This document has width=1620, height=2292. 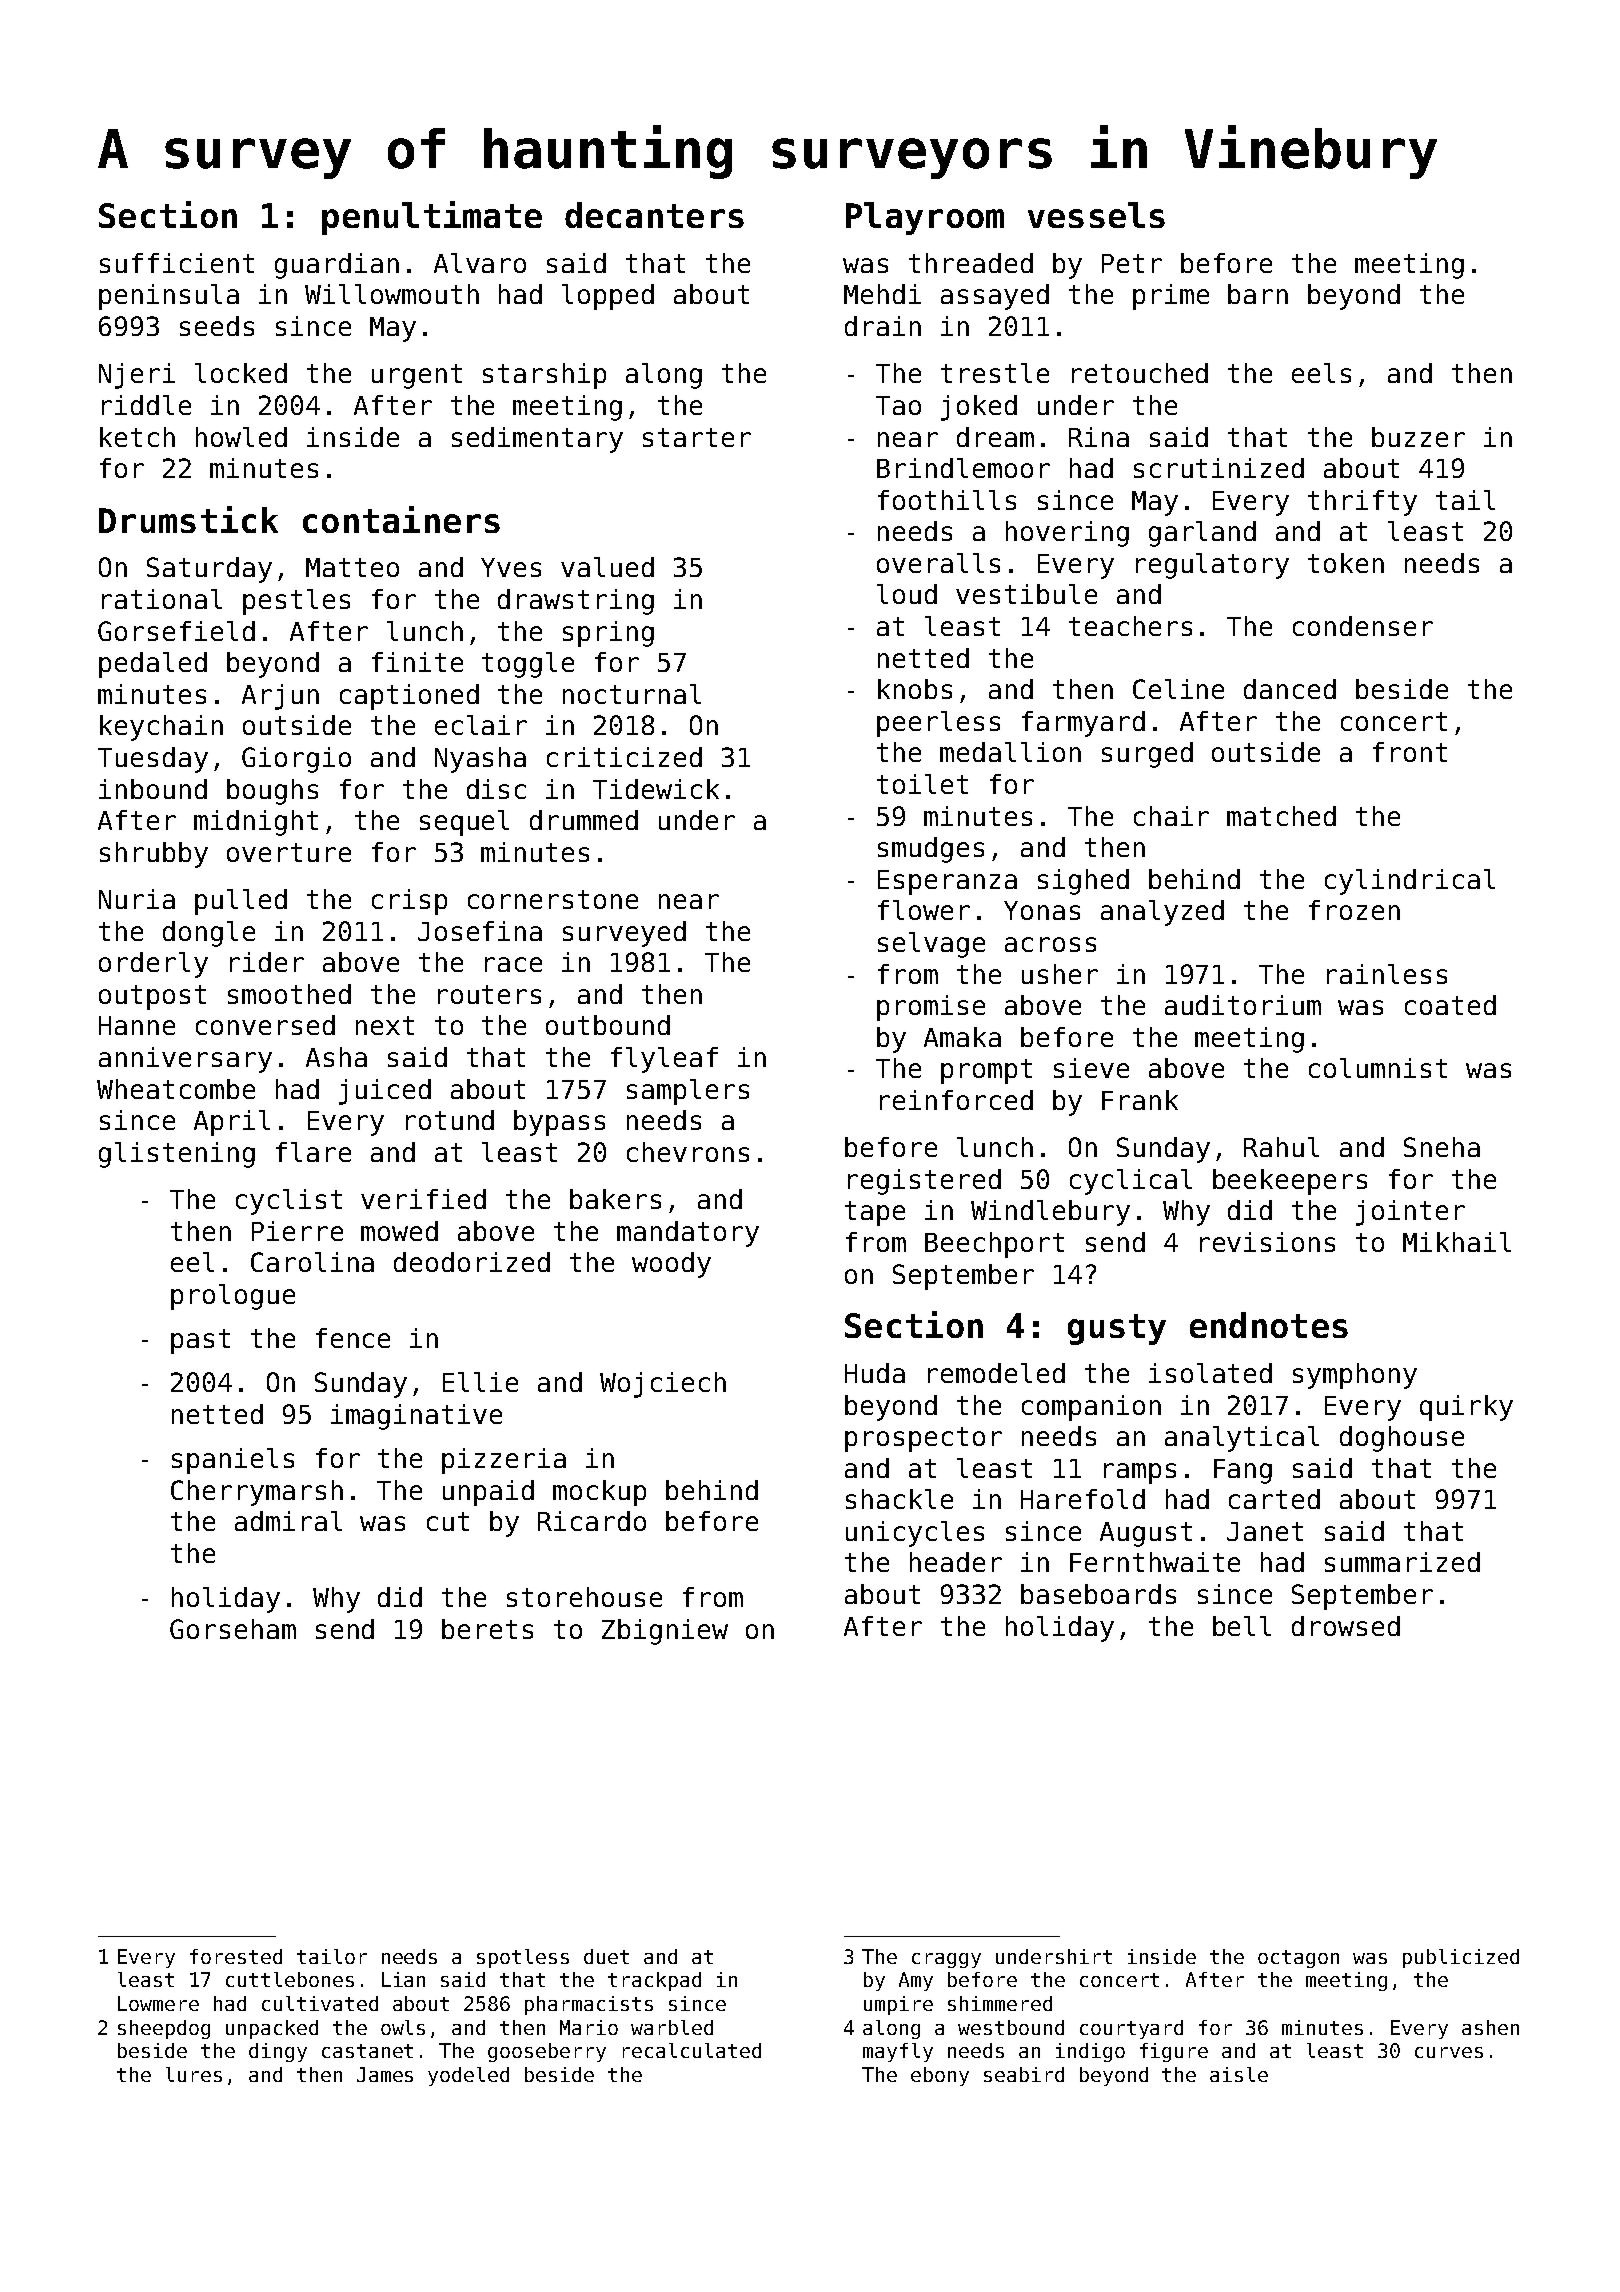 I want to click on Giorgio, so click(x=296, y=760).
